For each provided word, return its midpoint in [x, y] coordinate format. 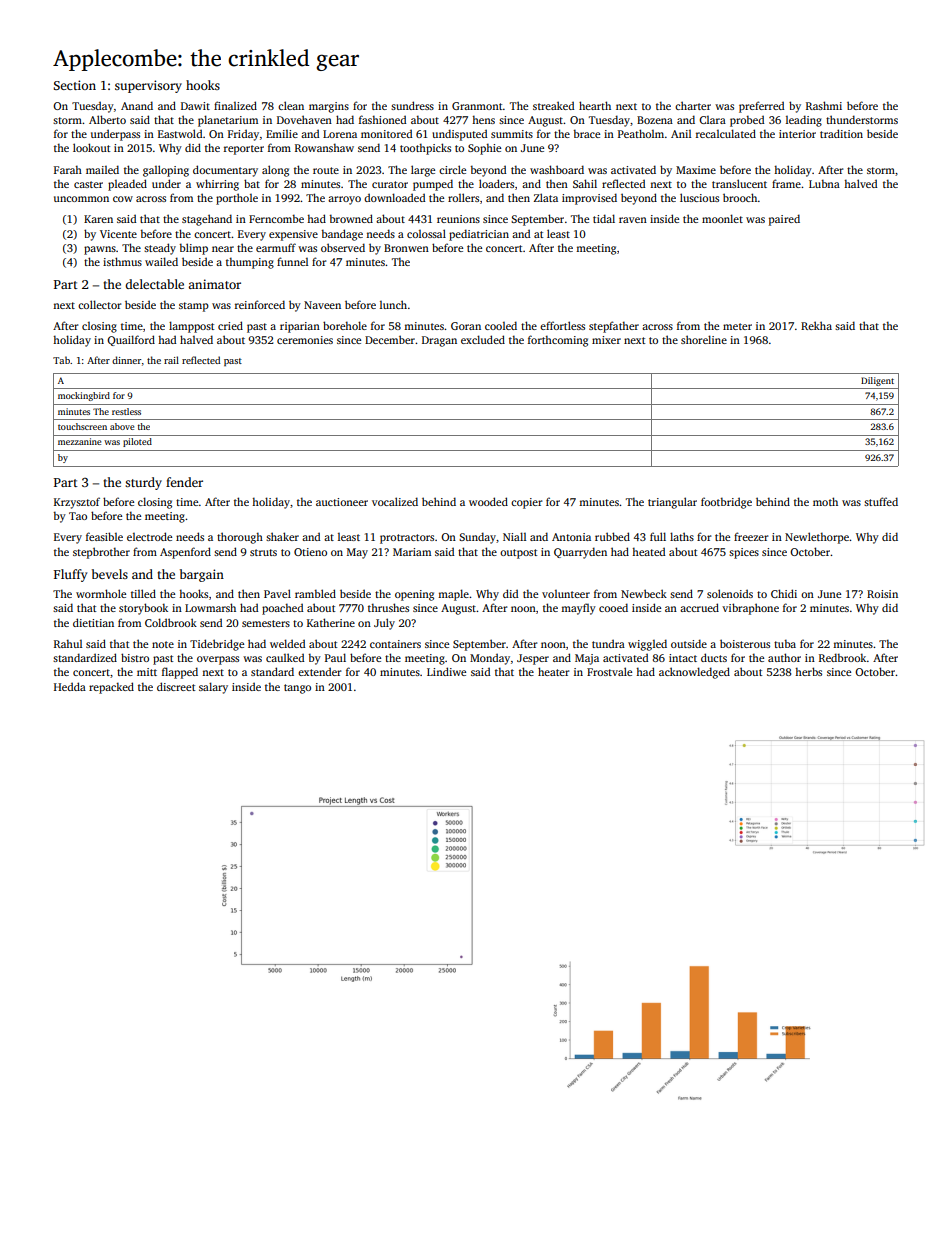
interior [797, 134]
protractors [407, 539]
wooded [488, 501]
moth [825, 501]
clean [291, 105]
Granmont [477, 106]
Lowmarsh [210, 607]
